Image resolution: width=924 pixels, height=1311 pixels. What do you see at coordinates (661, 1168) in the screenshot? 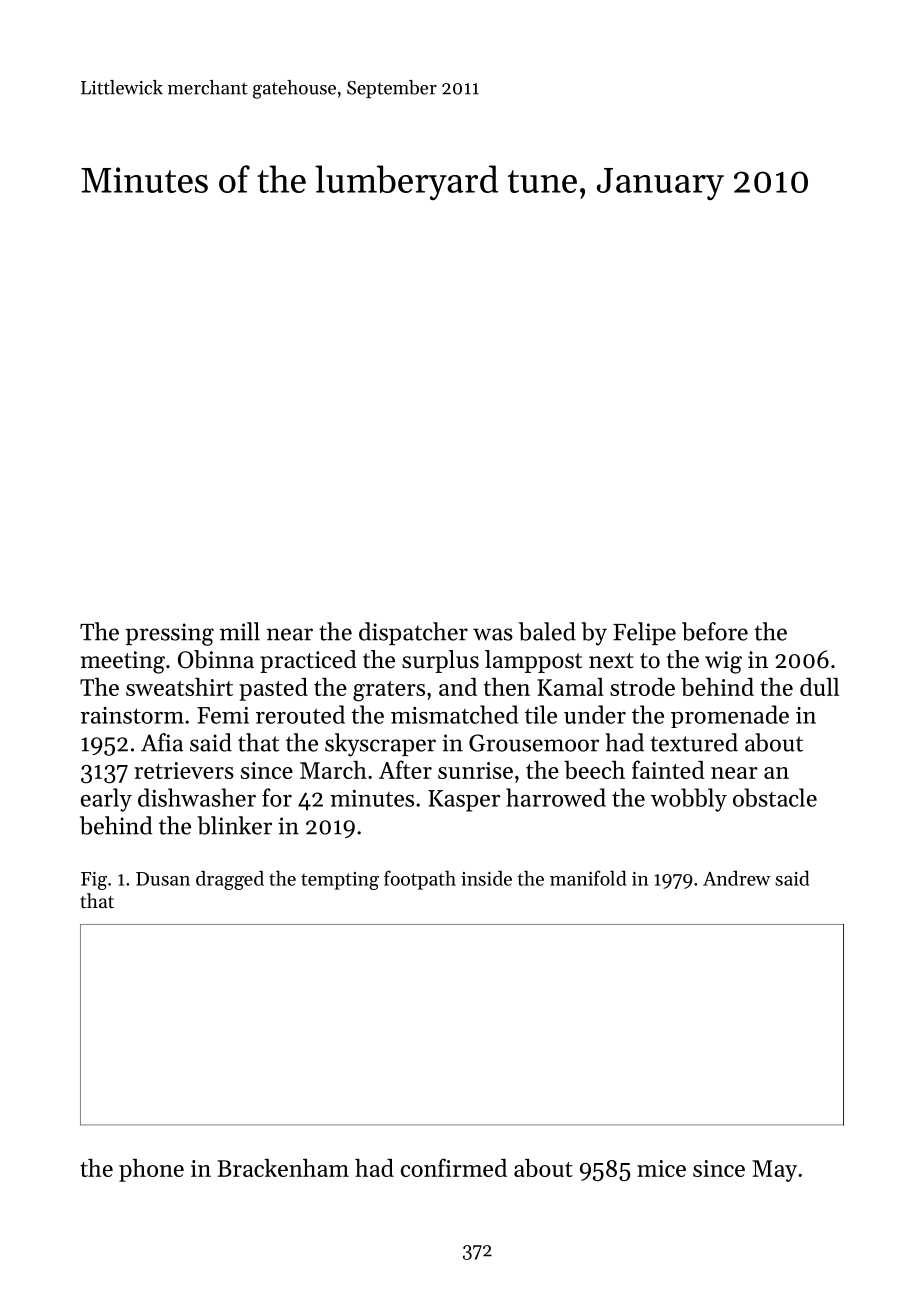
I see `mice` at bounding box center [661, 1168].
